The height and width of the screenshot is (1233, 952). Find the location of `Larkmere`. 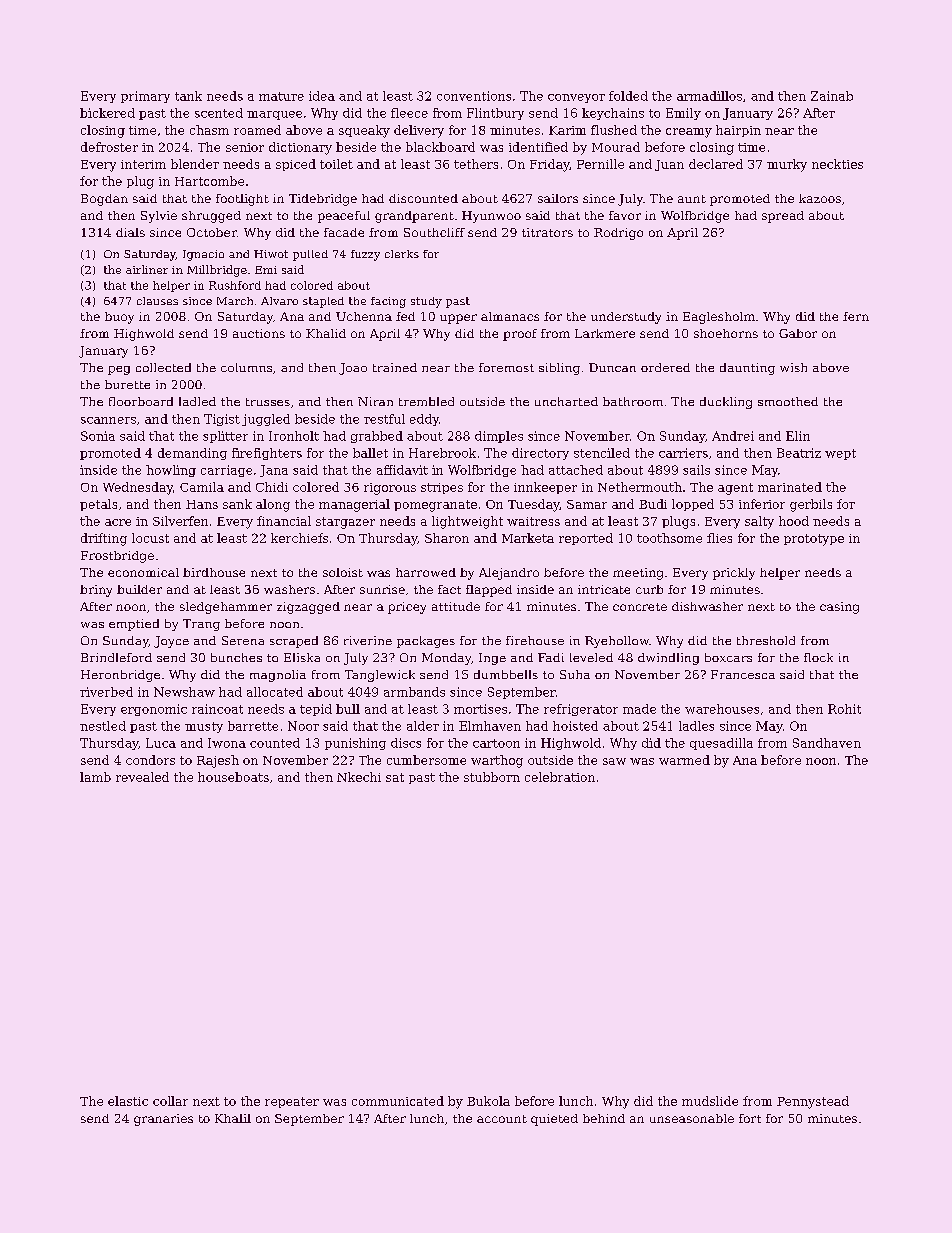

Larkmere is located at coordinates (605, 333).
